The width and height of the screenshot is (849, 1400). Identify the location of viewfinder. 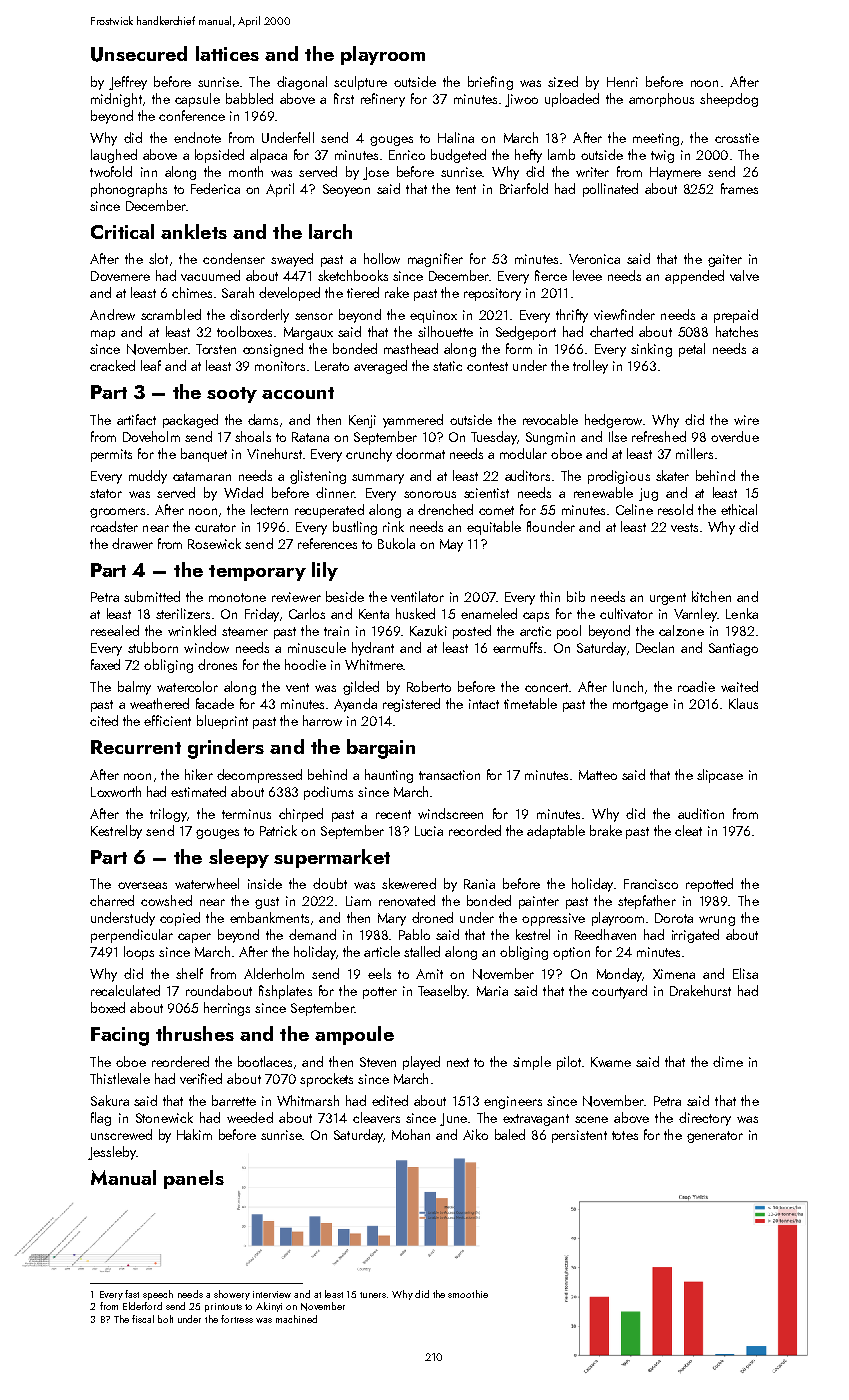
(624, 314).
